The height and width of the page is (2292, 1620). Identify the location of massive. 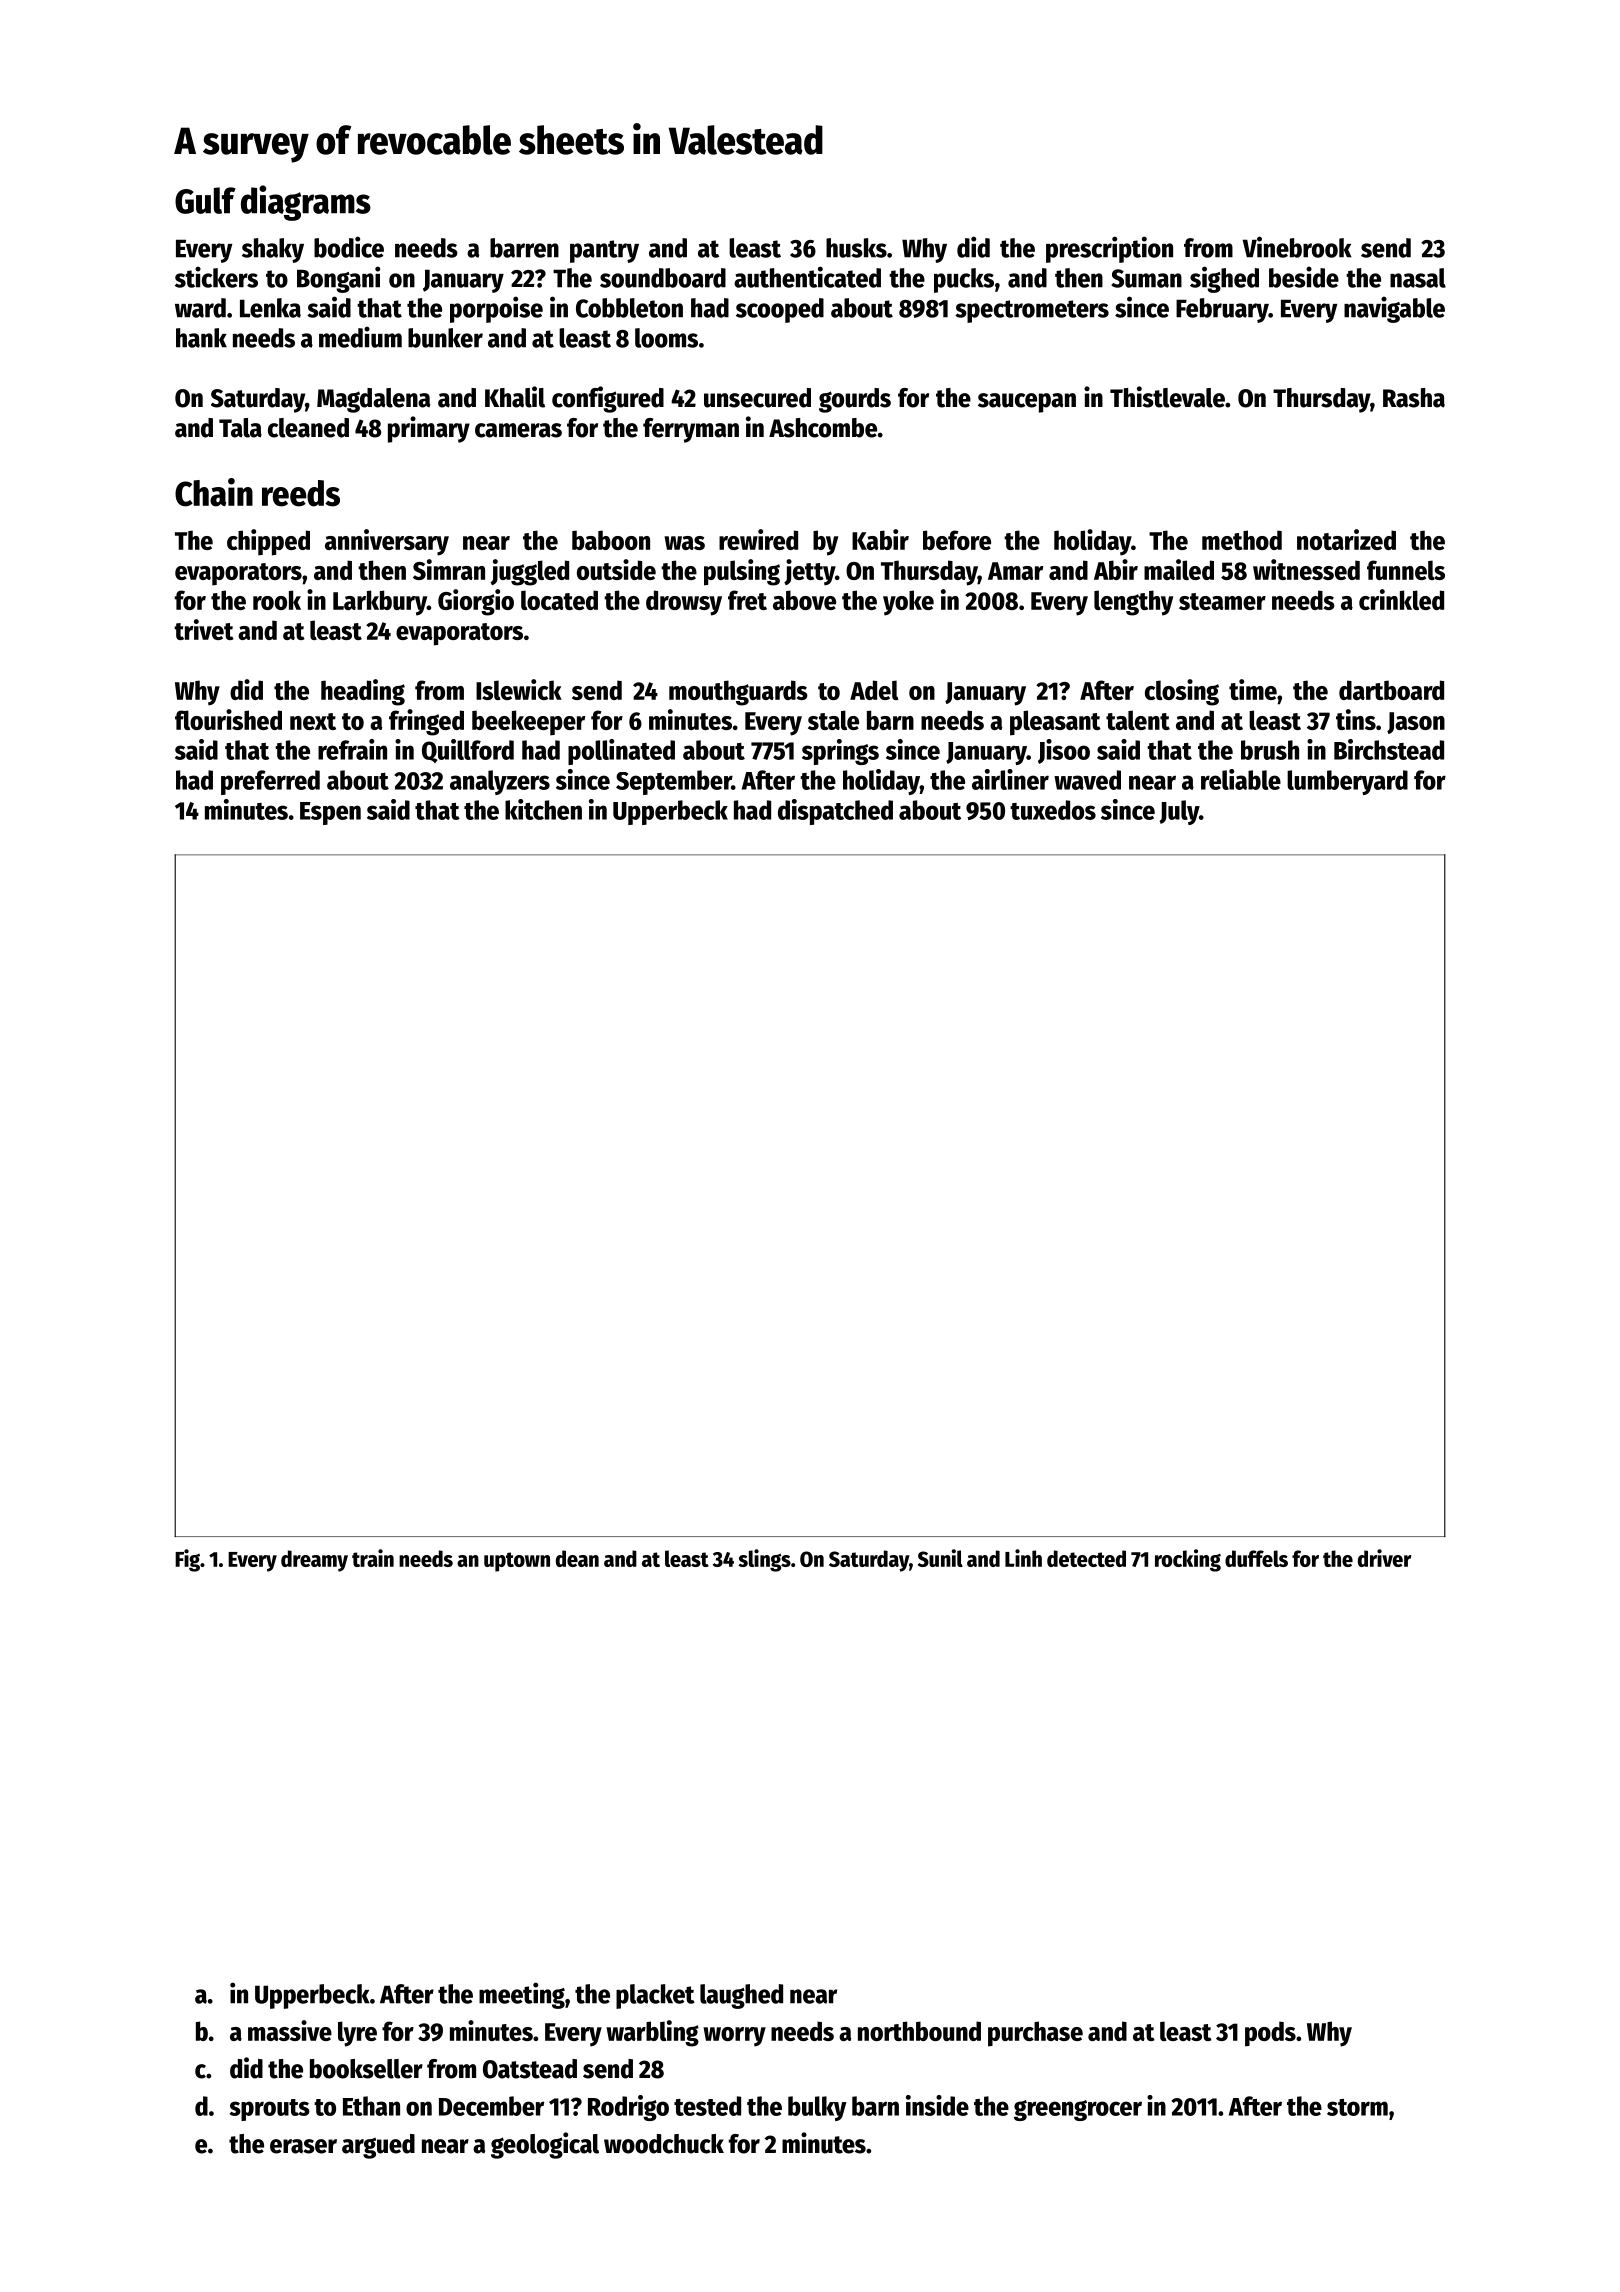
(290, 2030).
